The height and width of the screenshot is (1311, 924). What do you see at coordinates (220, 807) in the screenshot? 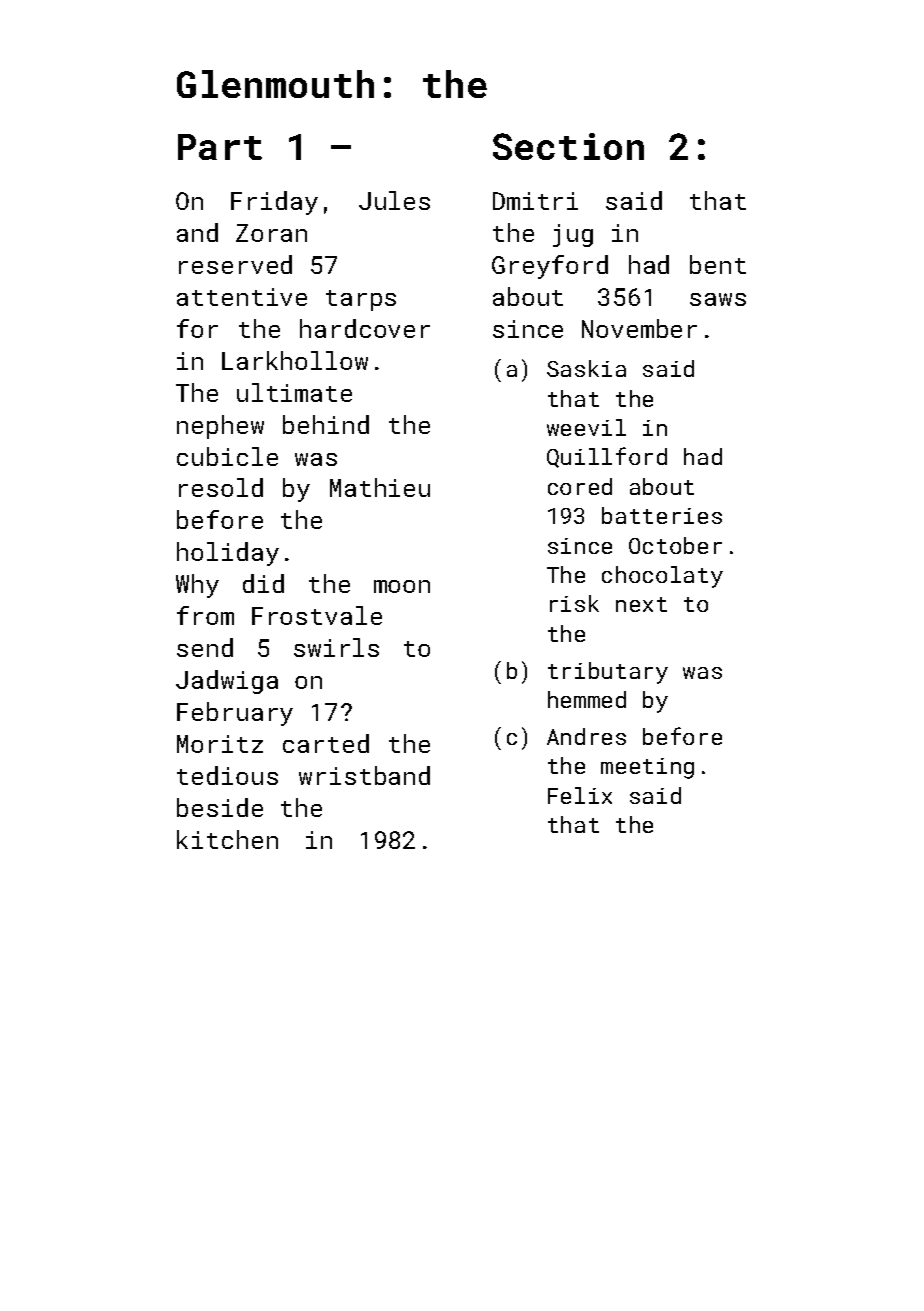
I see `beside` at bounding box center [220, 807].
